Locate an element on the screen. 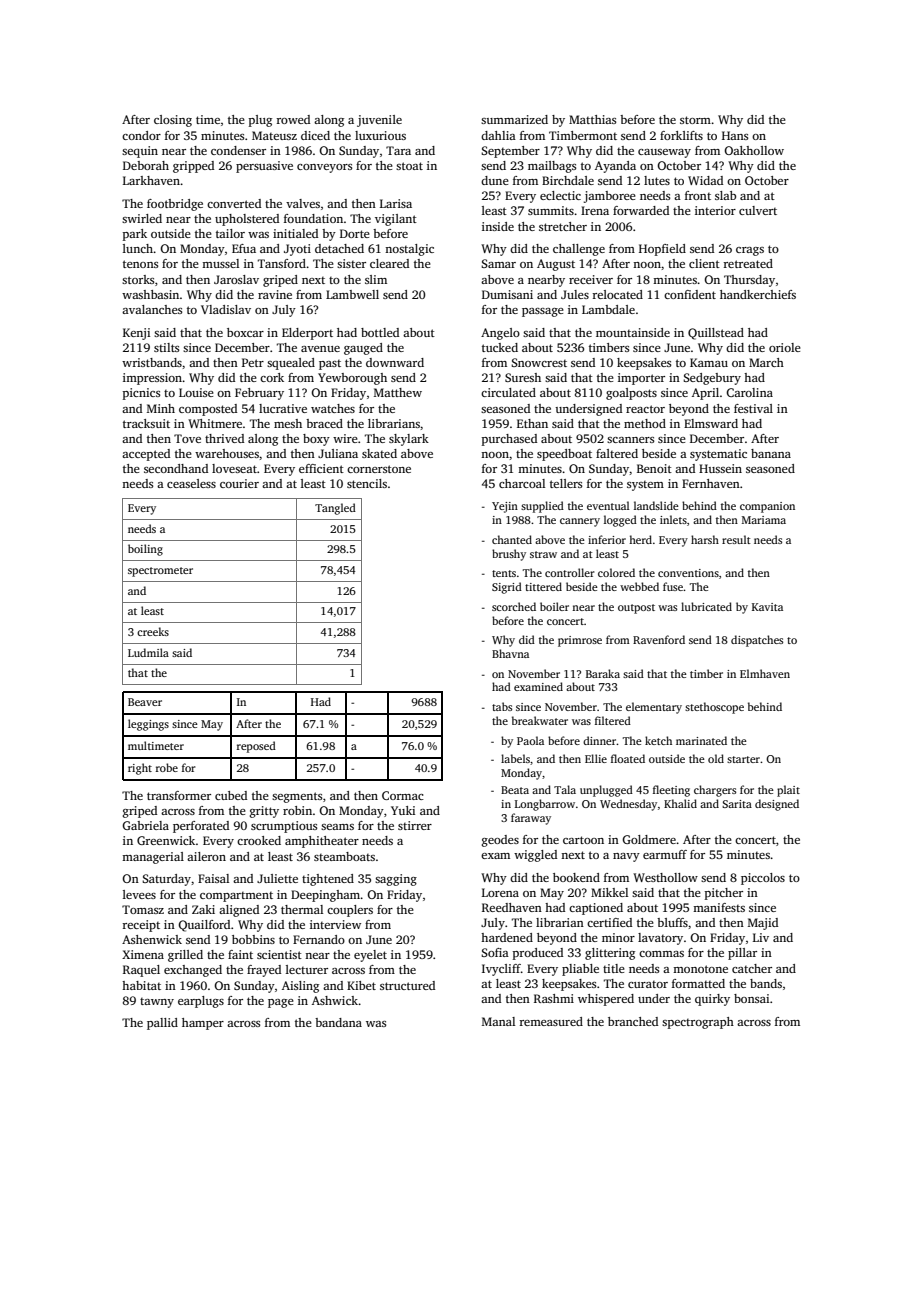  Oakhollow is located at coordinates (754, 150).
